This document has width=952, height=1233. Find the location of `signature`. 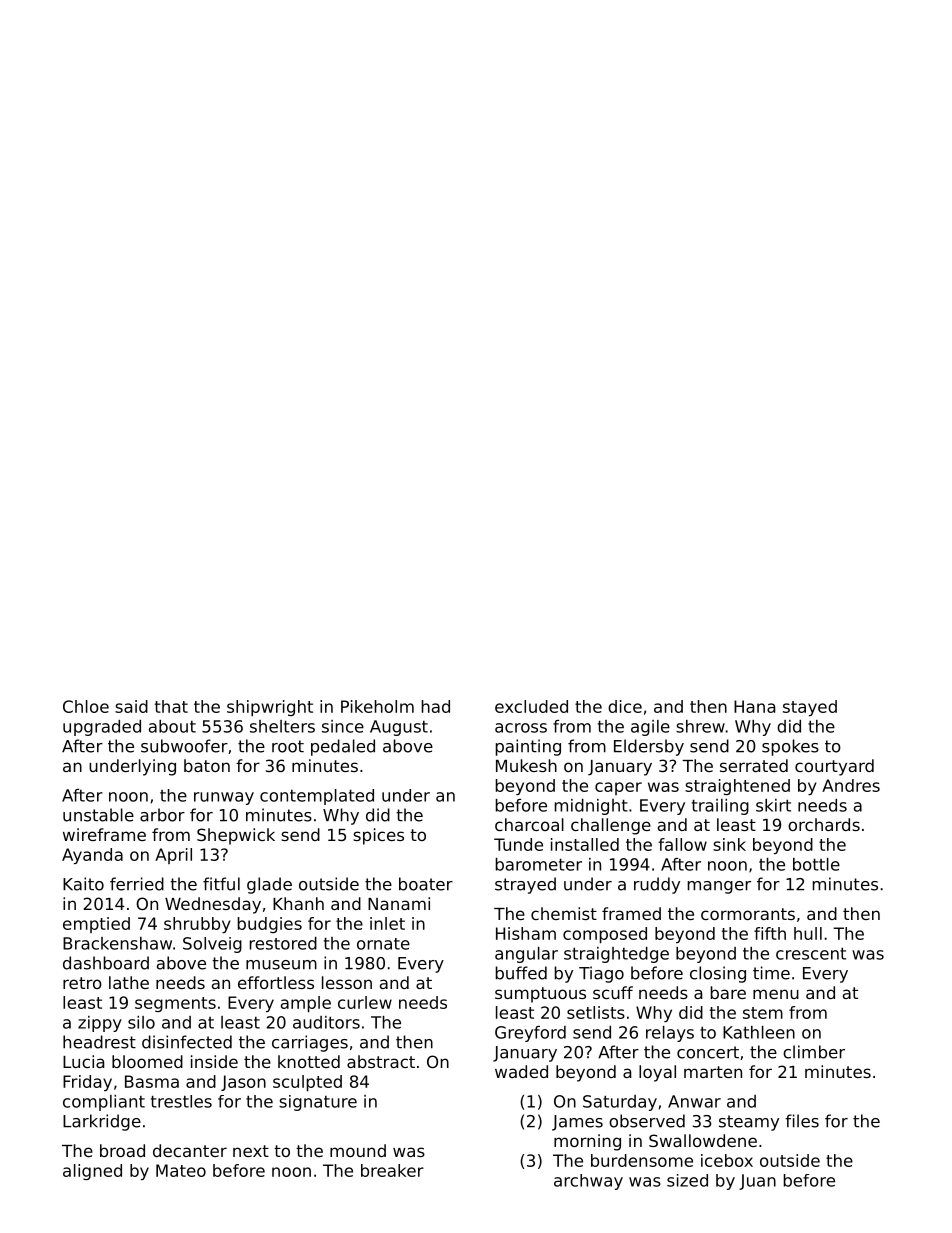

signature is located at coordinates (318, 1103).
